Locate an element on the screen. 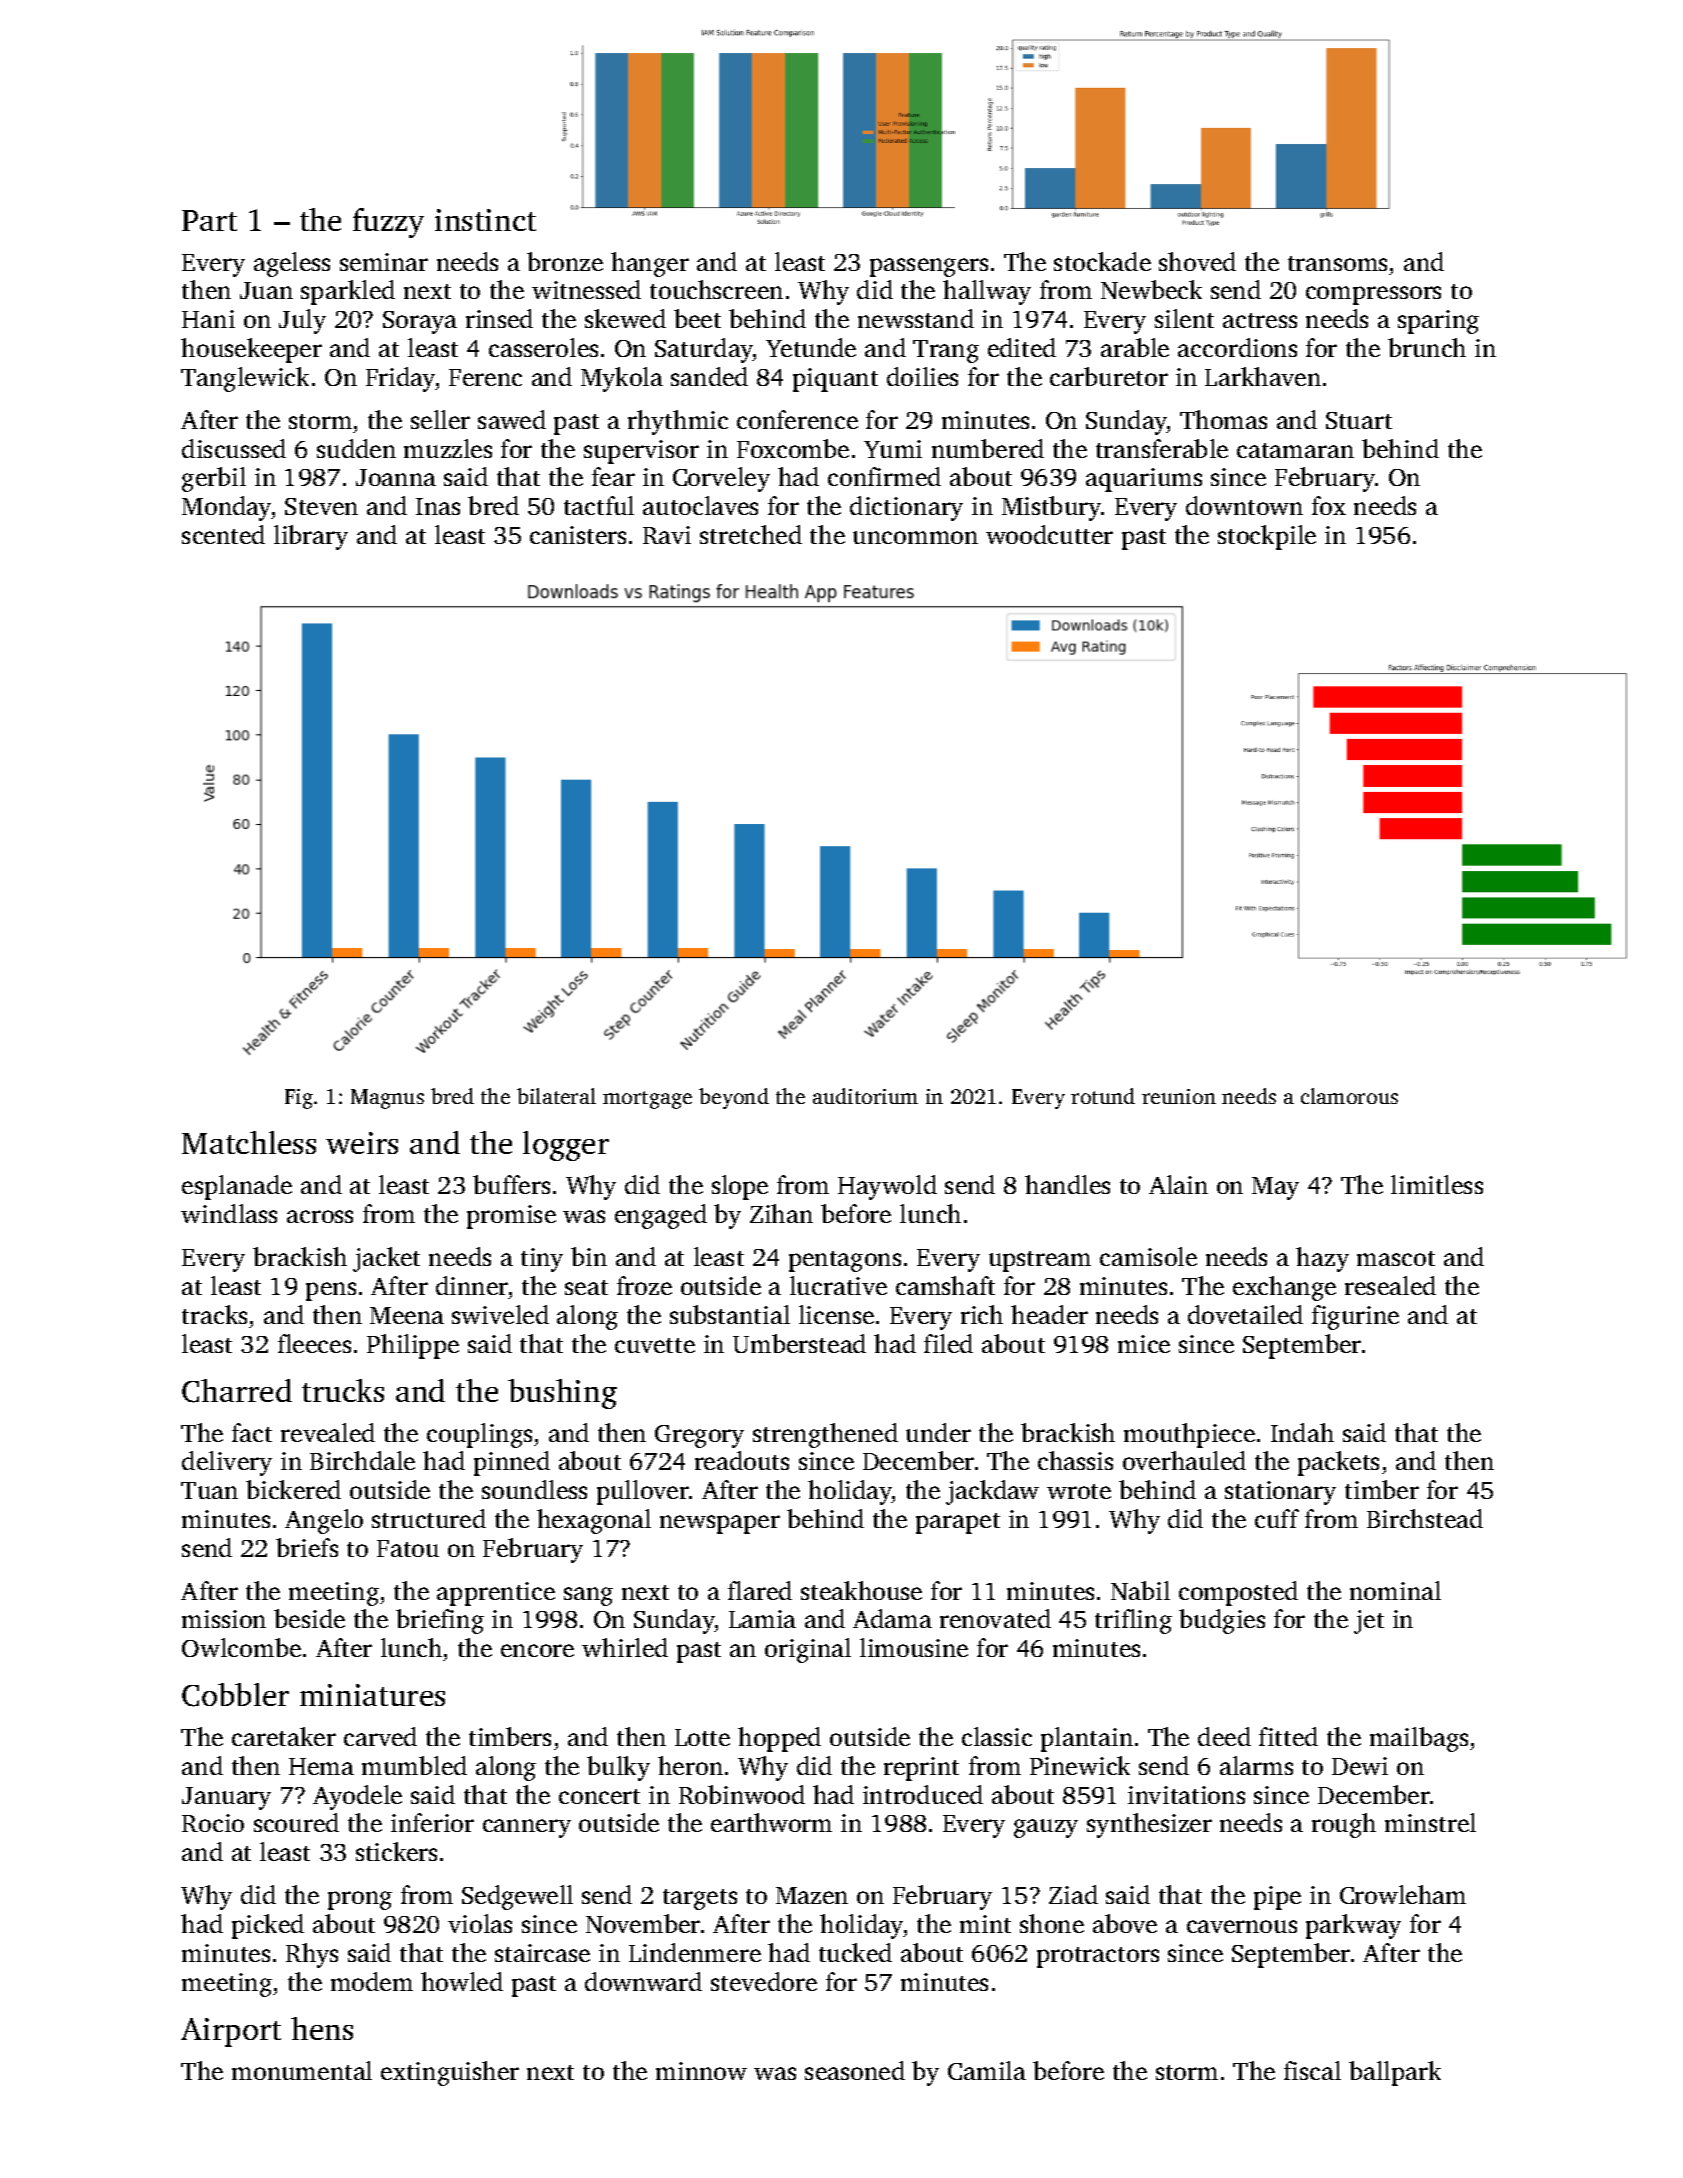 Image resolution: width=1683 pixels, height=2178 pixels. tracks is located at coordinates (214, 1314).
